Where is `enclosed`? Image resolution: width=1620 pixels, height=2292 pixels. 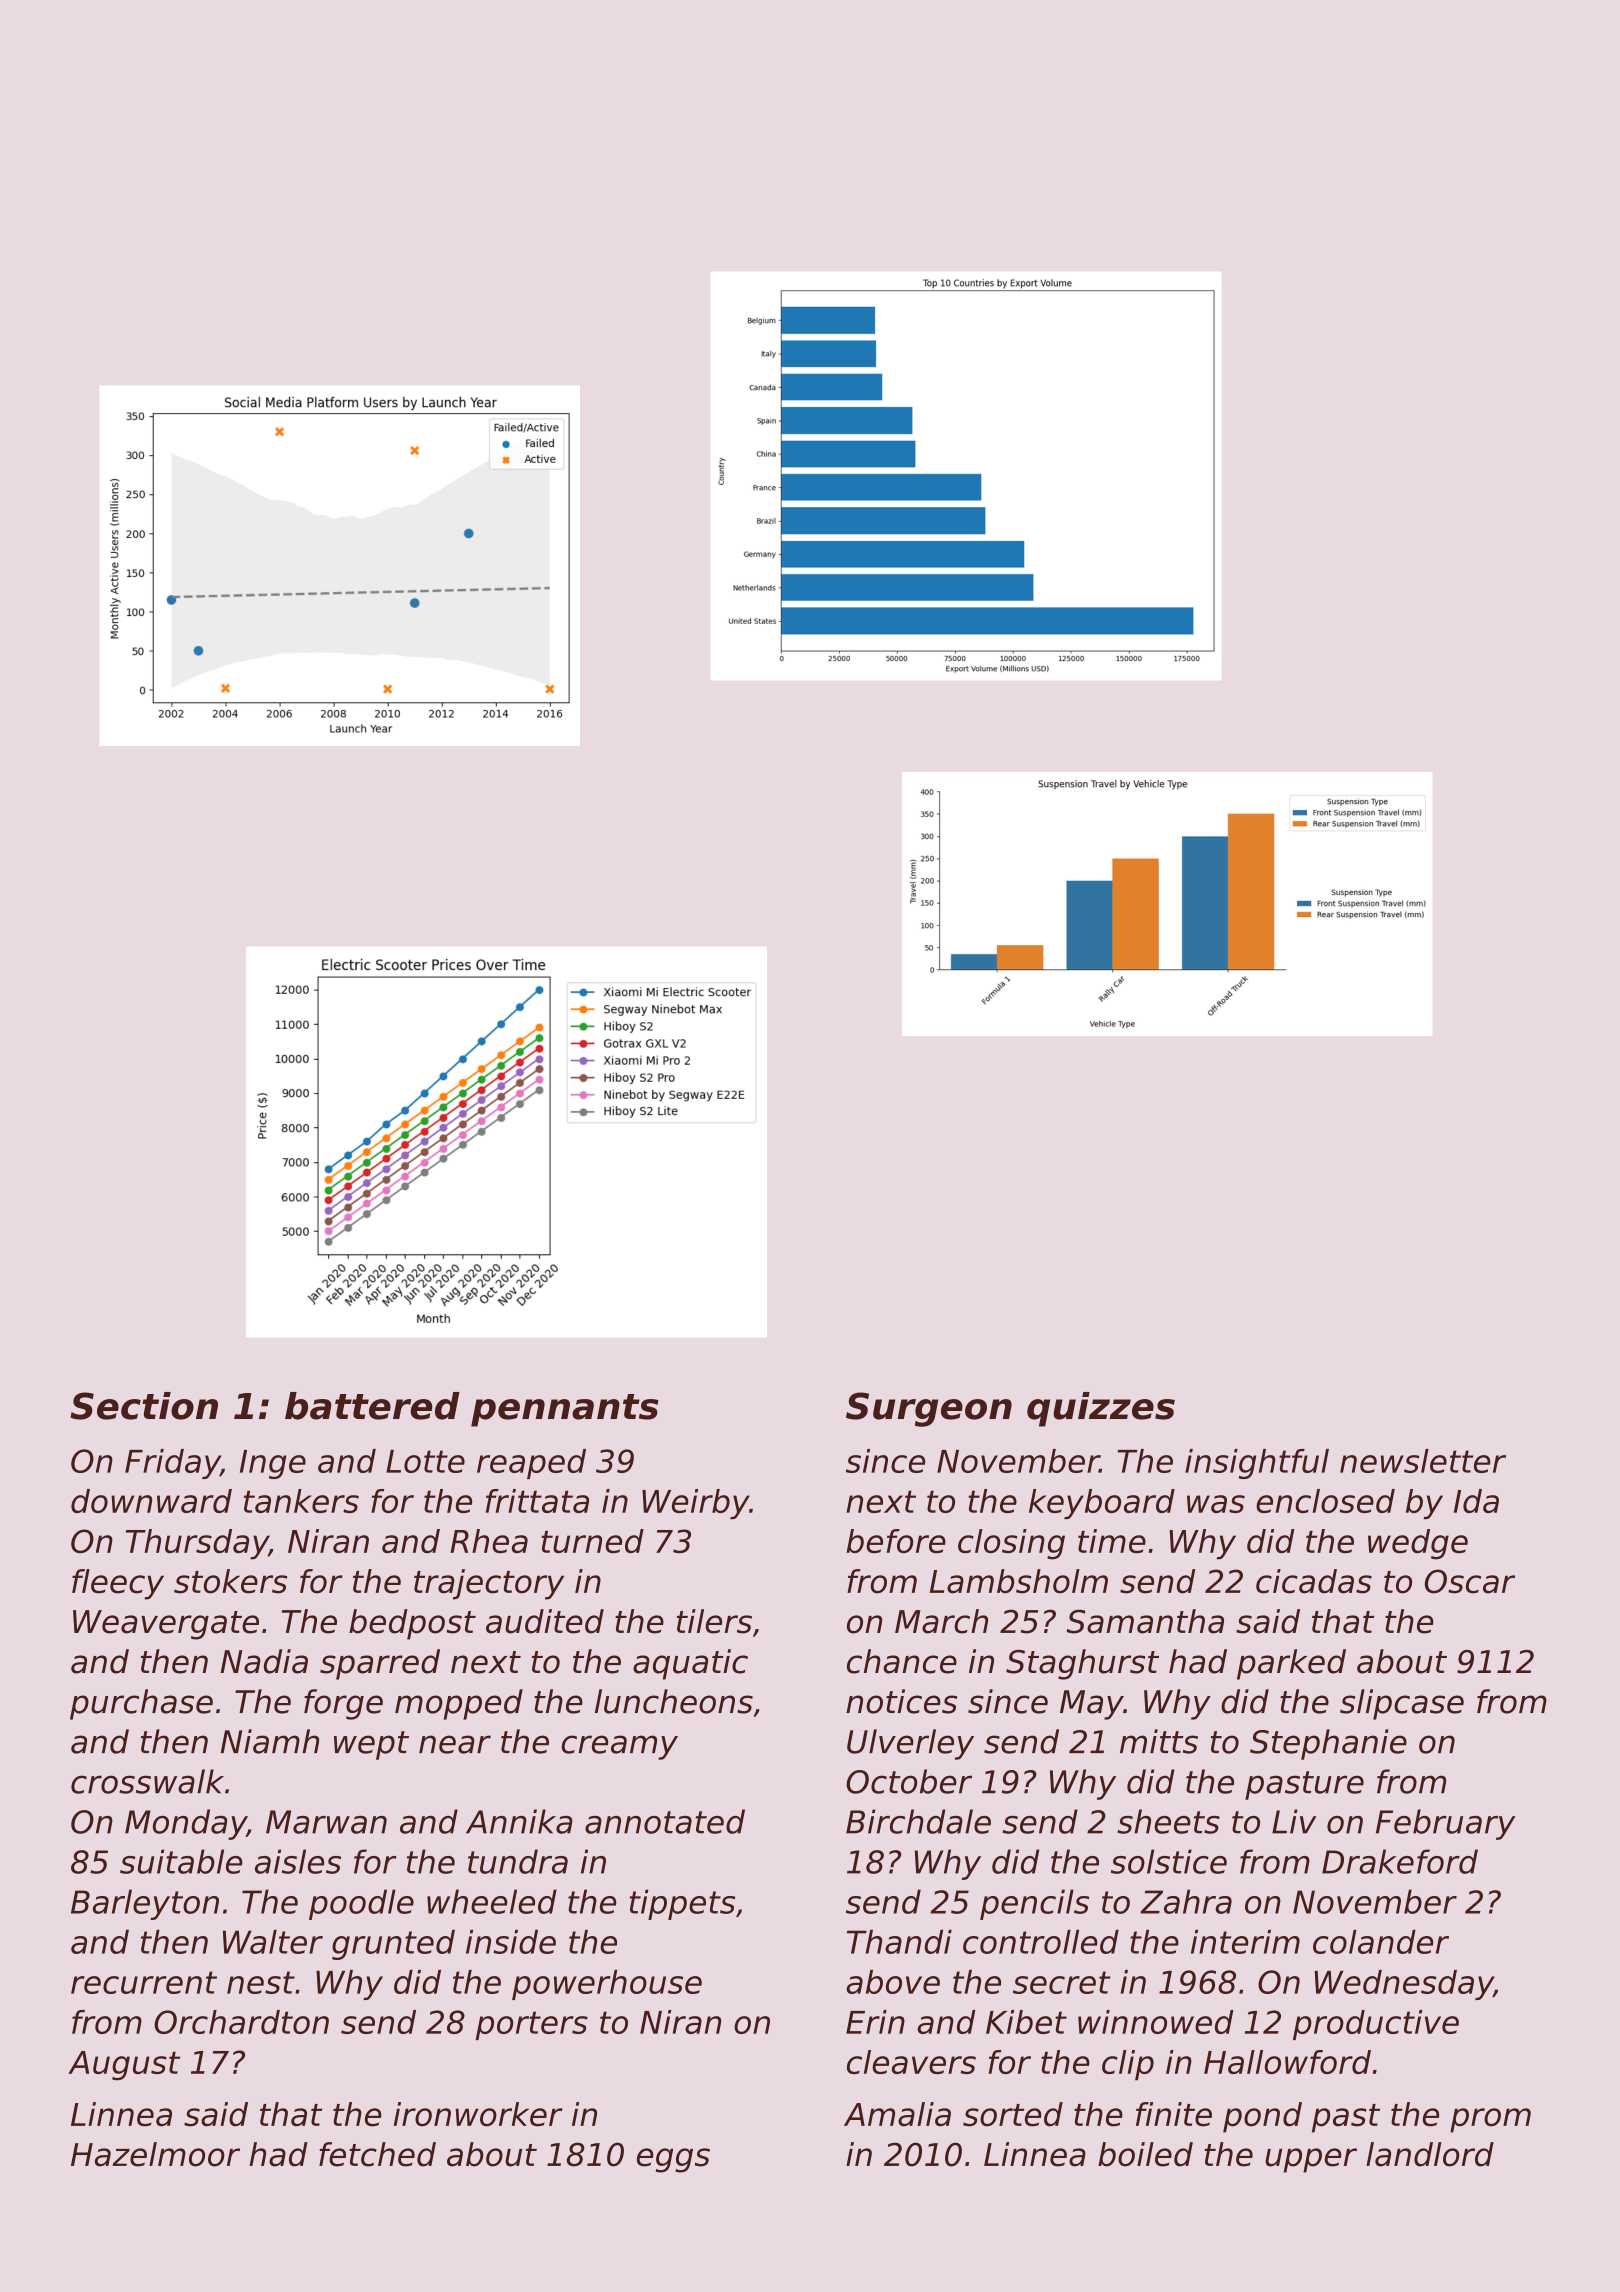
enclosed is located at coordinates (1325, 1501).
